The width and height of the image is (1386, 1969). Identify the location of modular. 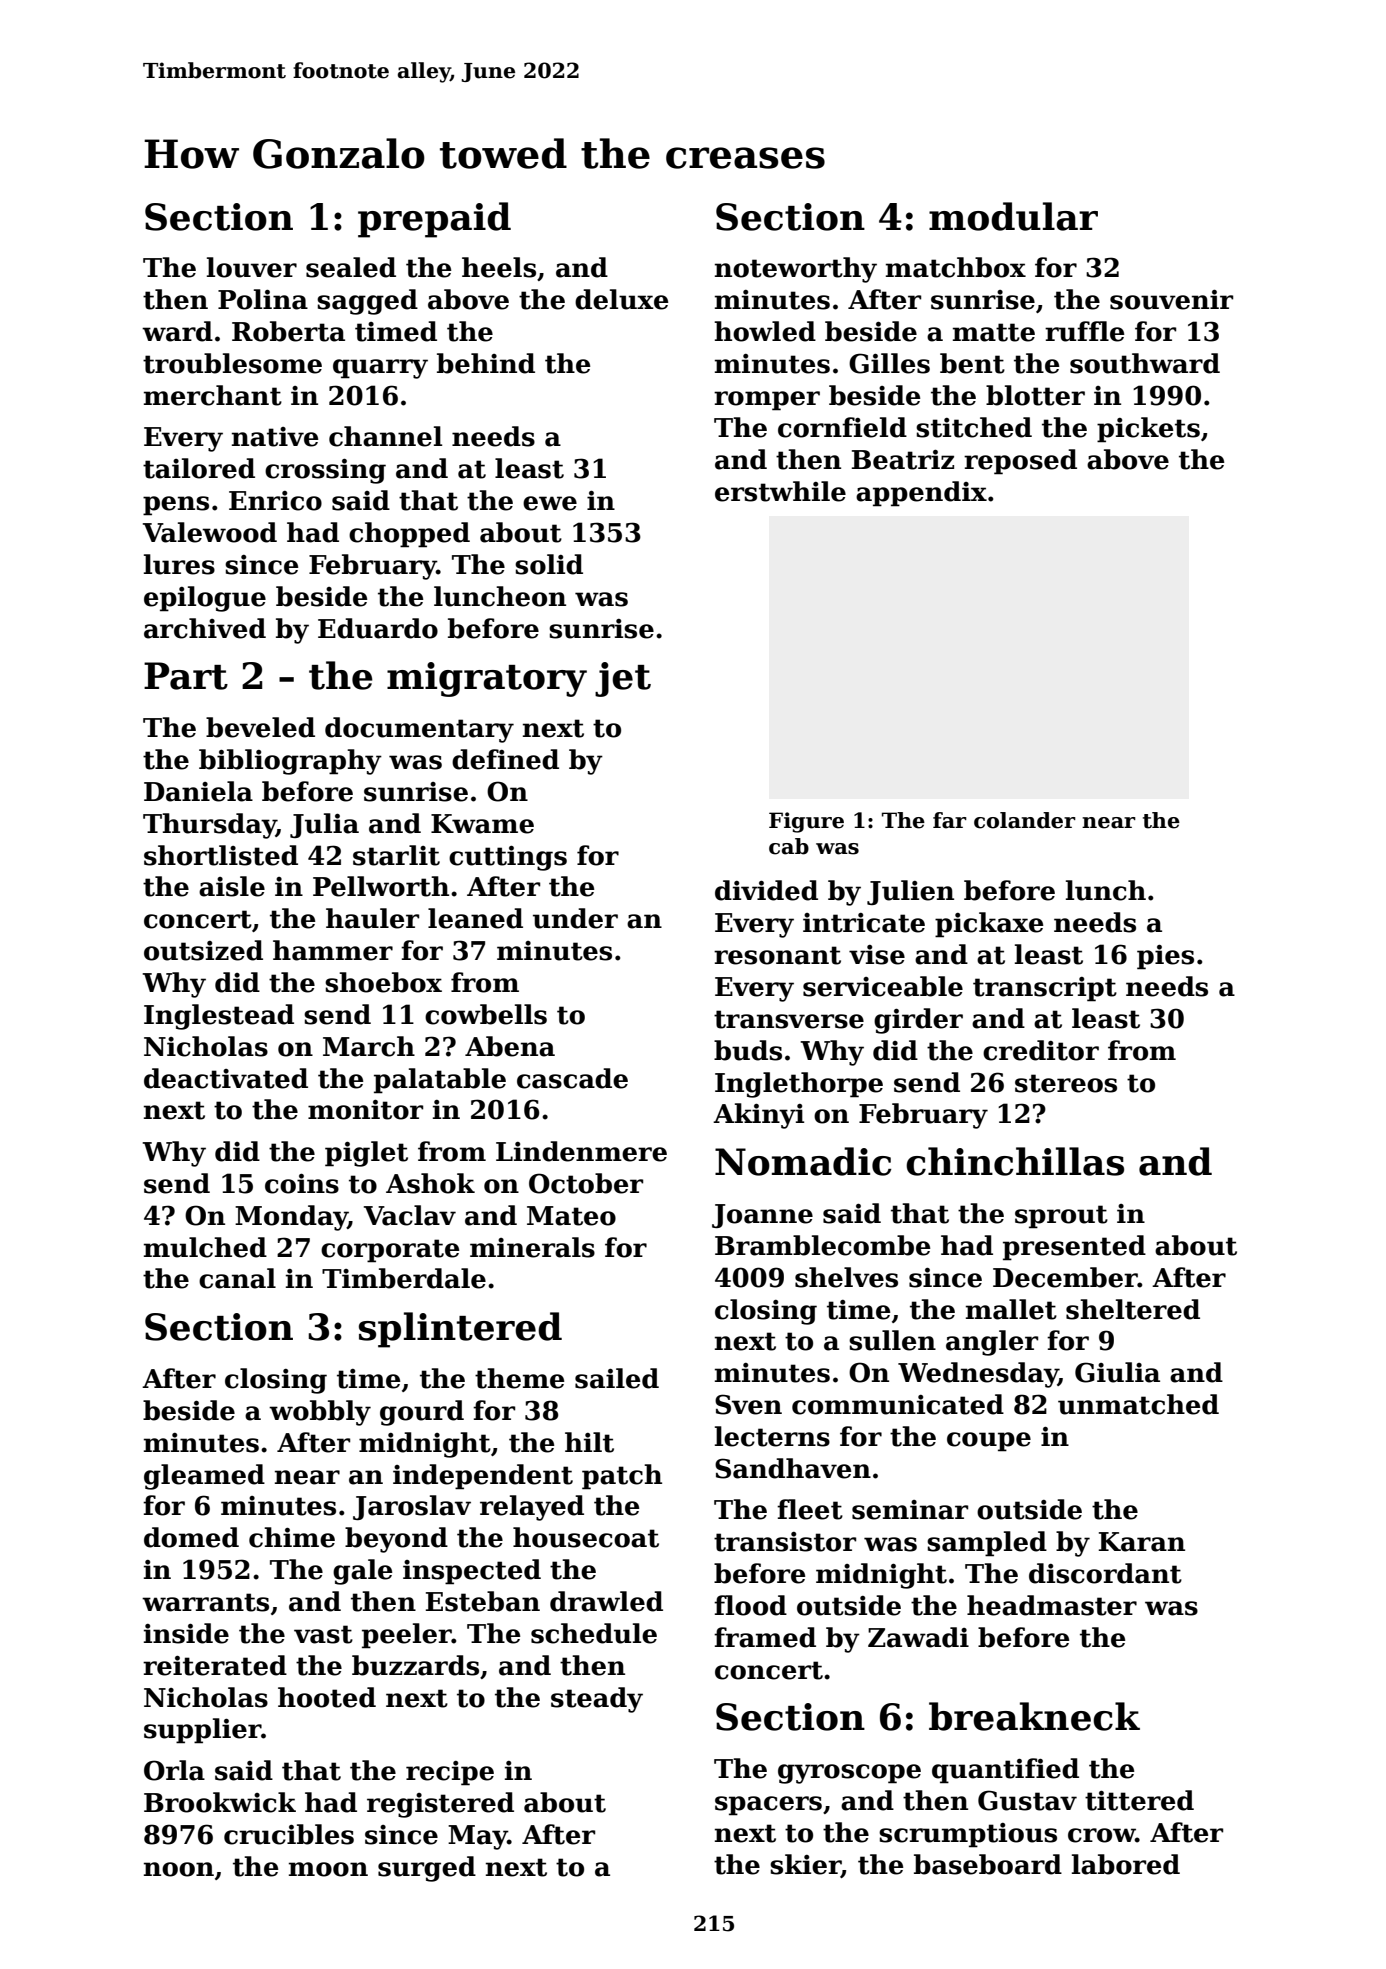
(1013, 216).
